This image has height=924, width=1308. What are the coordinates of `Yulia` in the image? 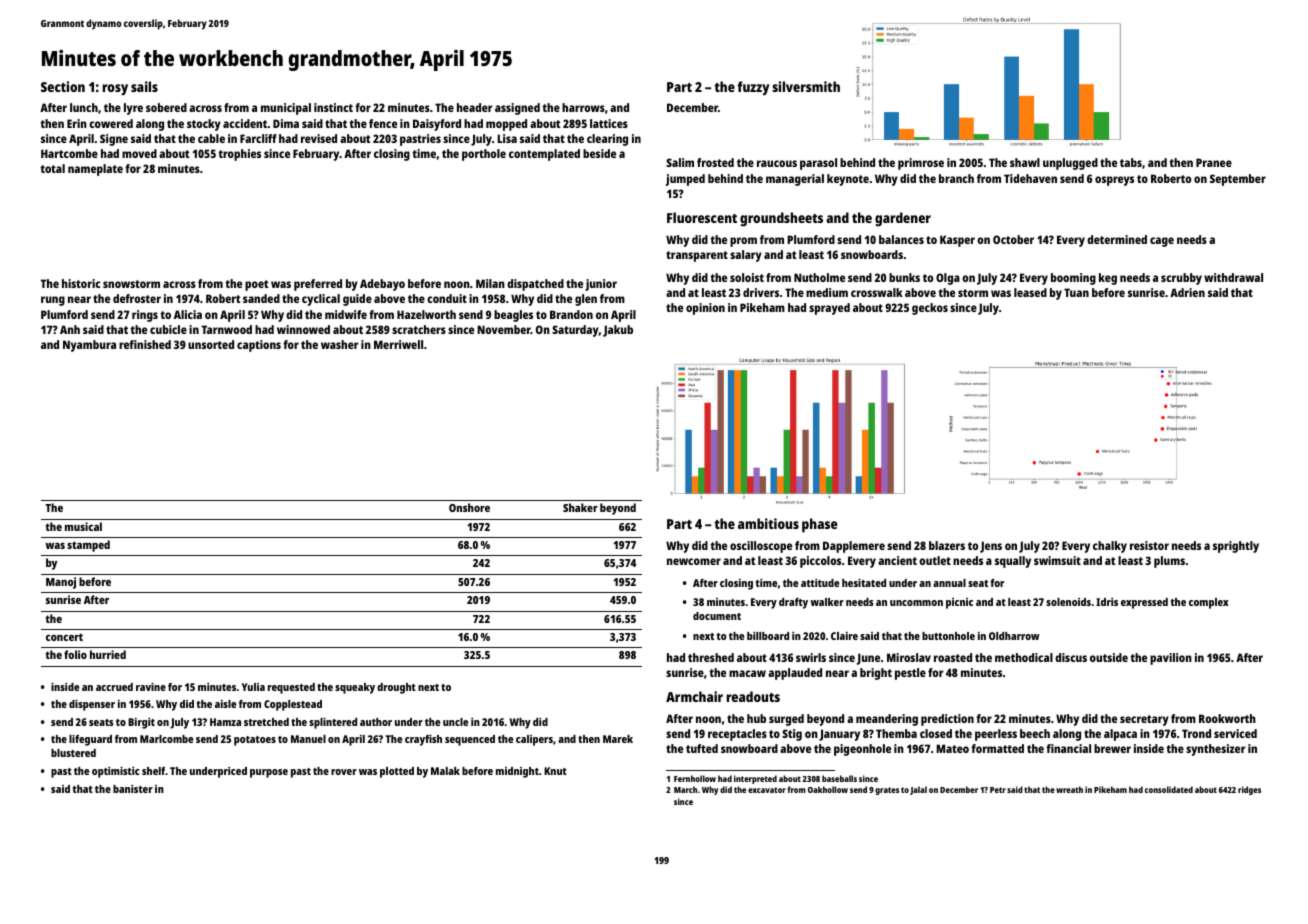 It's located at (253, 687).
